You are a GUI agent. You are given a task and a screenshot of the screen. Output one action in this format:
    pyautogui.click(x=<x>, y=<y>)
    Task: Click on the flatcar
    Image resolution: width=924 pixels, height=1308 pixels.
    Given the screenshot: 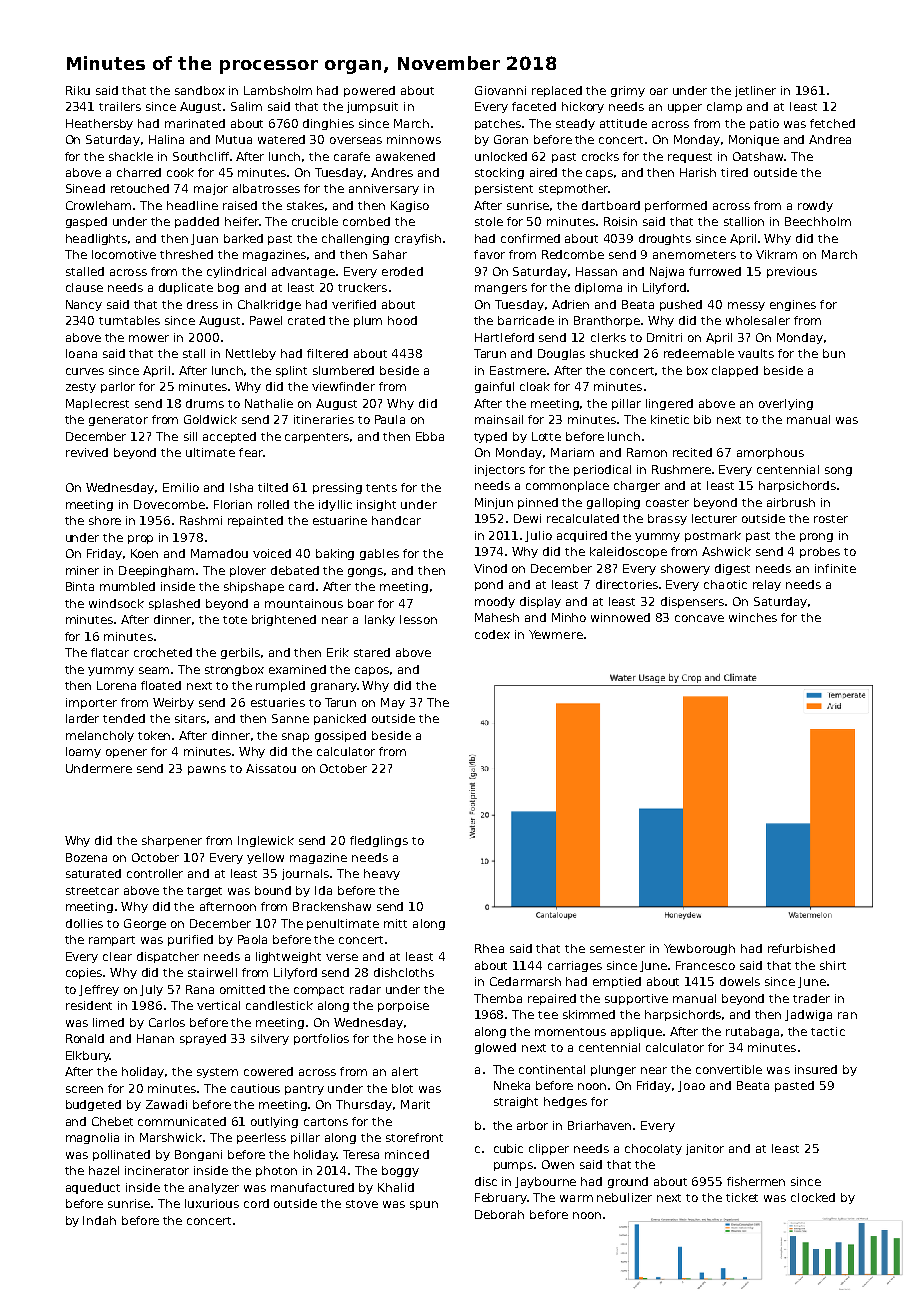 What is the action you would take?
    pyautogui.click(x=110, y=652)
